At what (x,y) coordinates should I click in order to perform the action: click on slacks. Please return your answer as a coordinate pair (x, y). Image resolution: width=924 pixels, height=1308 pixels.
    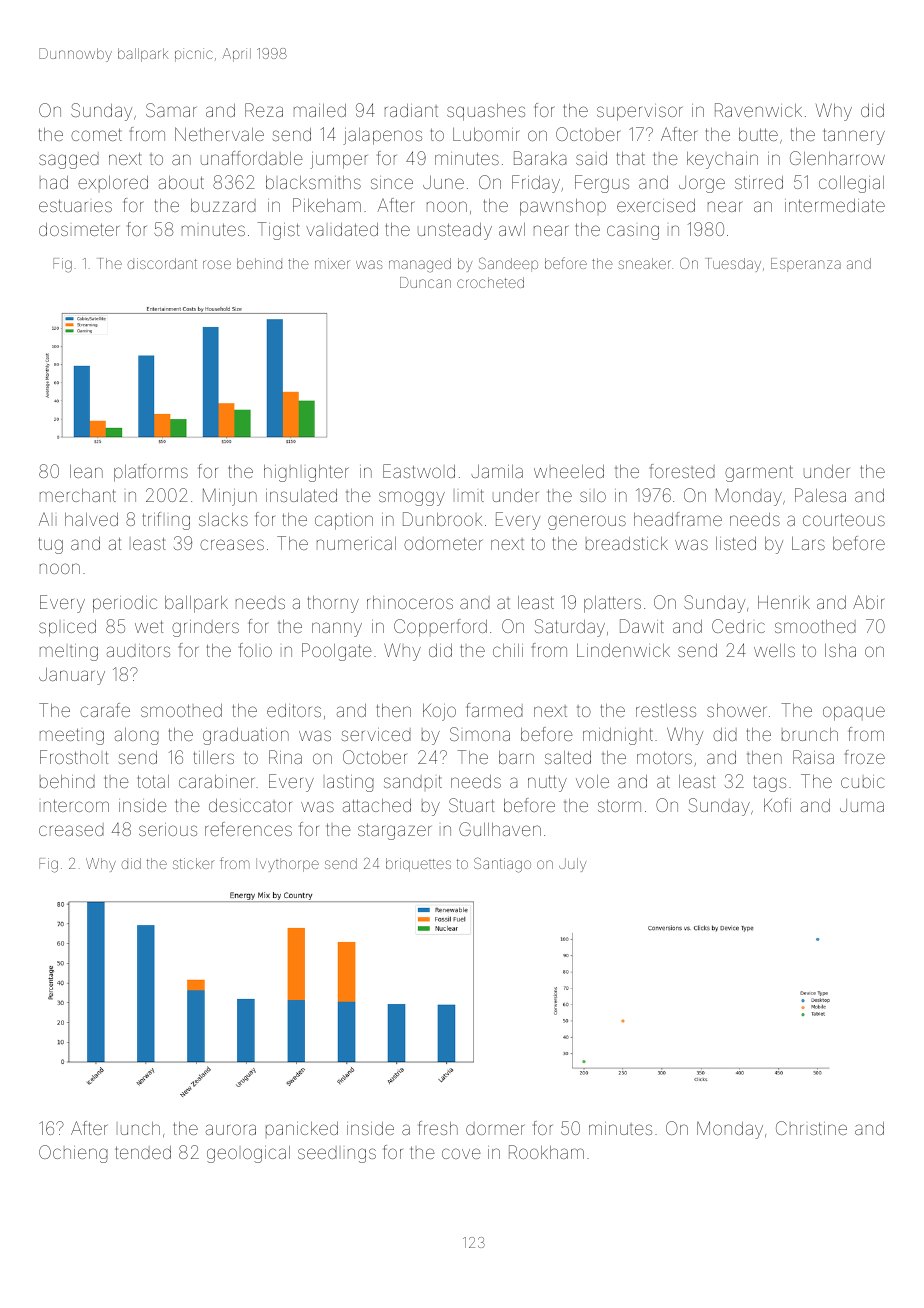
    Looking at the image, I should click on (223, 519).
